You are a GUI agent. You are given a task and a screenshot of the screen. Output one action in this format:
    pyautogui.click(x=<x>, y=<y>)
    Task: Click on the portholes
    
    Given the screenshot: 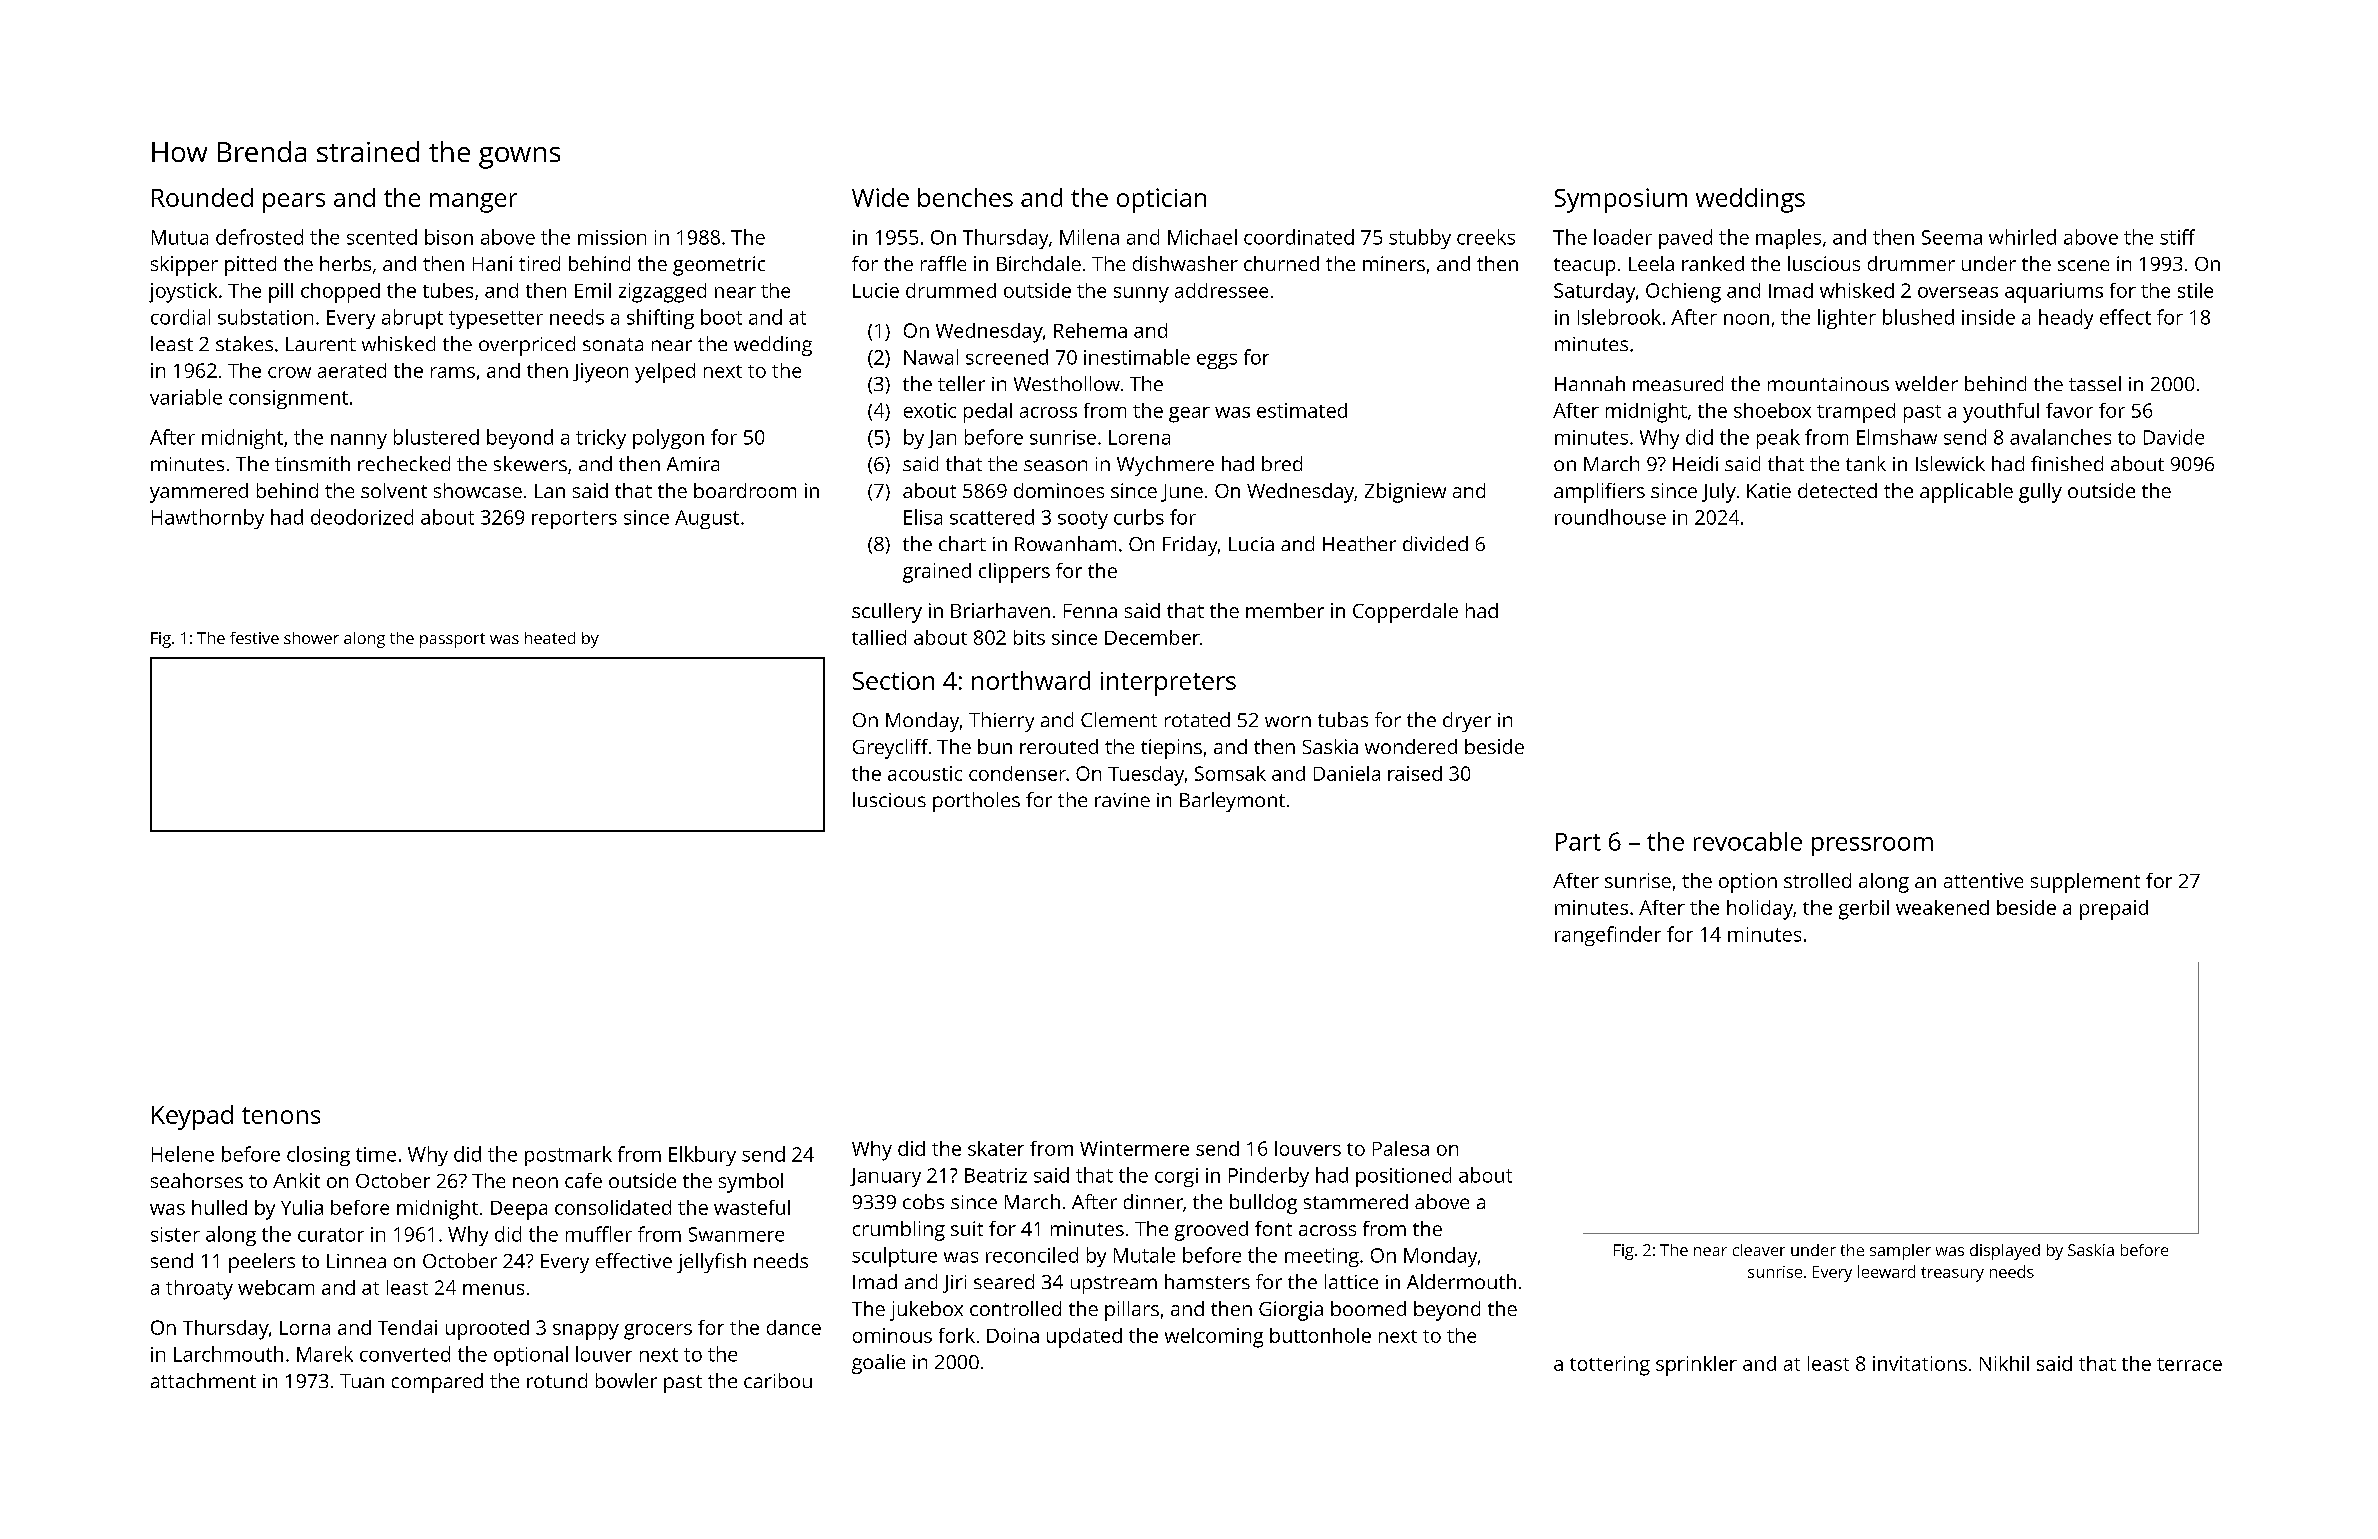 What is the action you would take?
    pyautogui.click(x=976, y=802)
